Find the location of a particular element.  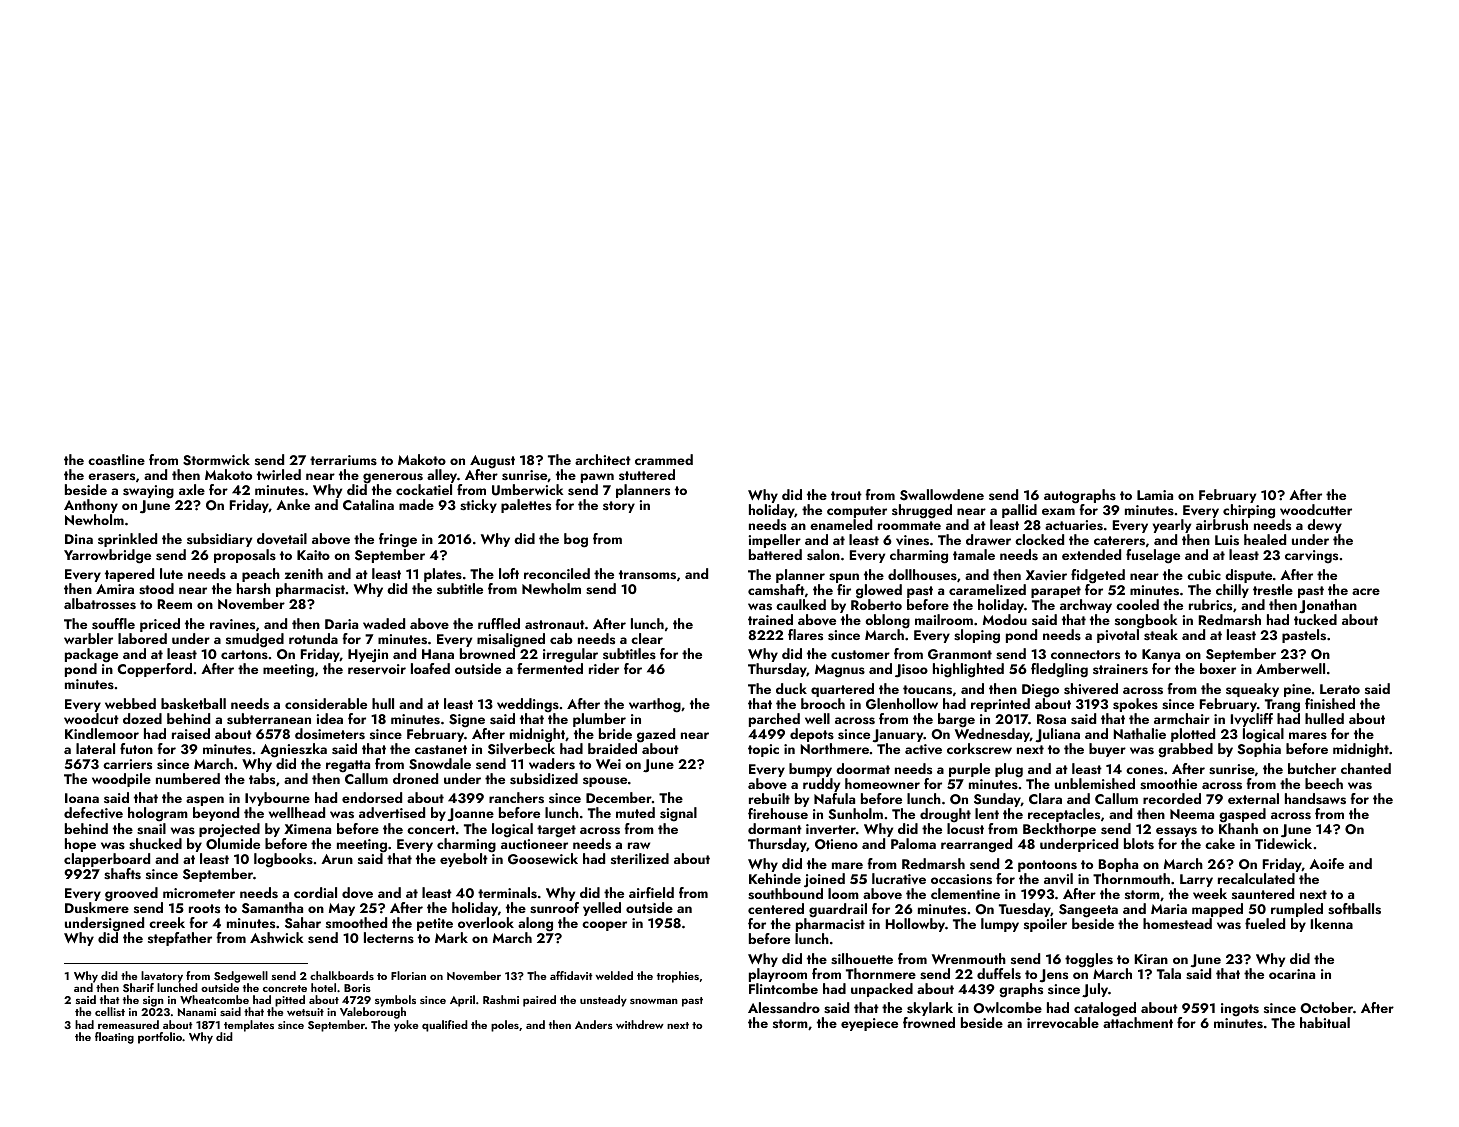

loafed is located at coordinates (430, 668).
